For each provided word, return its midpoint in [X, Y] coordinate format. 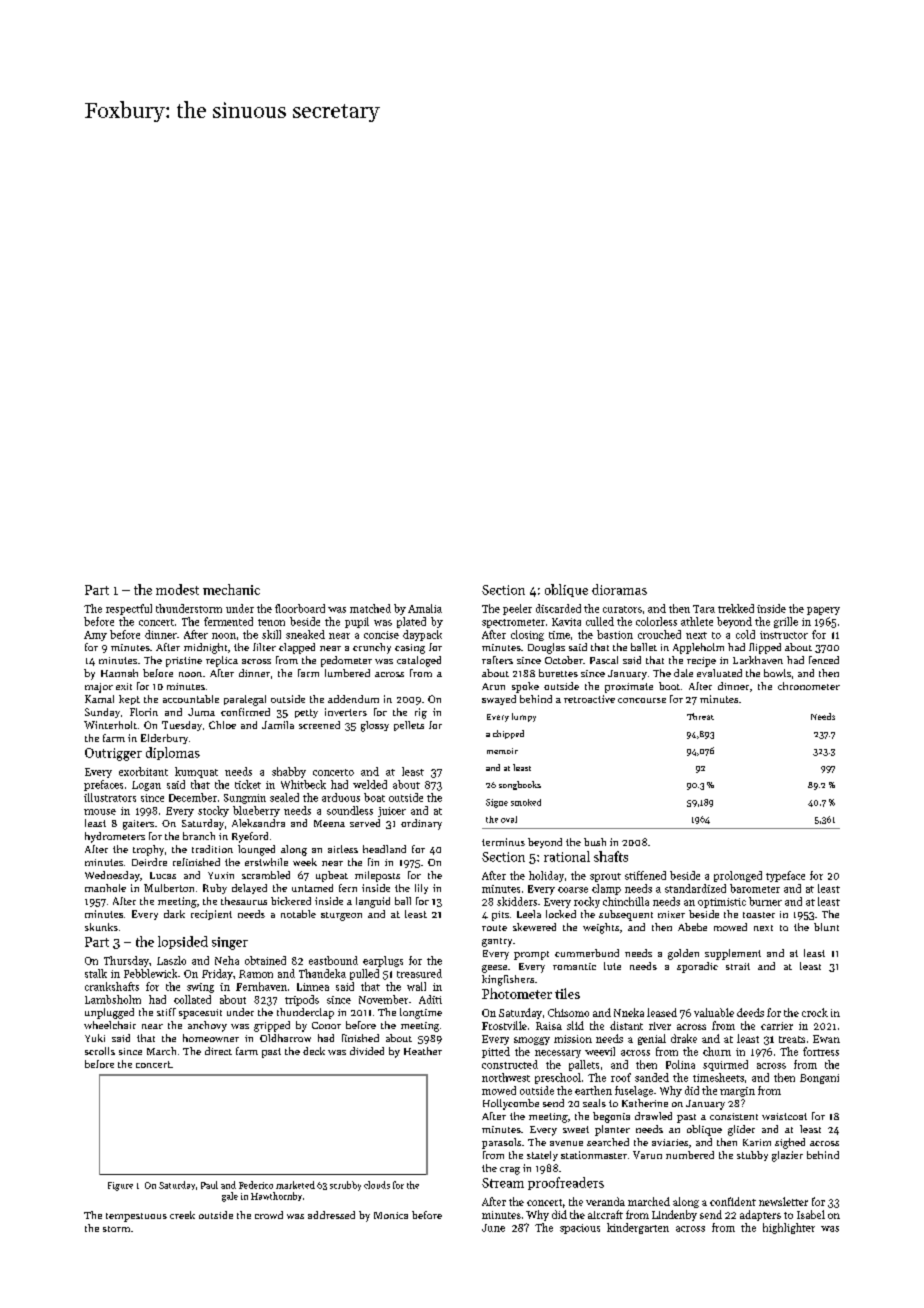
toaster [759, 915]
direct [218, 1051]
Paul [209, 1185]
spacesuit [200, 1014]
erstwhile [266, 862]
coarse [573, 890]
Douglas [546, 648]
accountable [191, 699]
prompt [531, 955]
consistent [734, 1116]
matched [370, 608]
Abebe [692, 927]
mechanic [231, 589]
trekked [736, 608]
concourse [642, 700]
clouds [377, 1185]
